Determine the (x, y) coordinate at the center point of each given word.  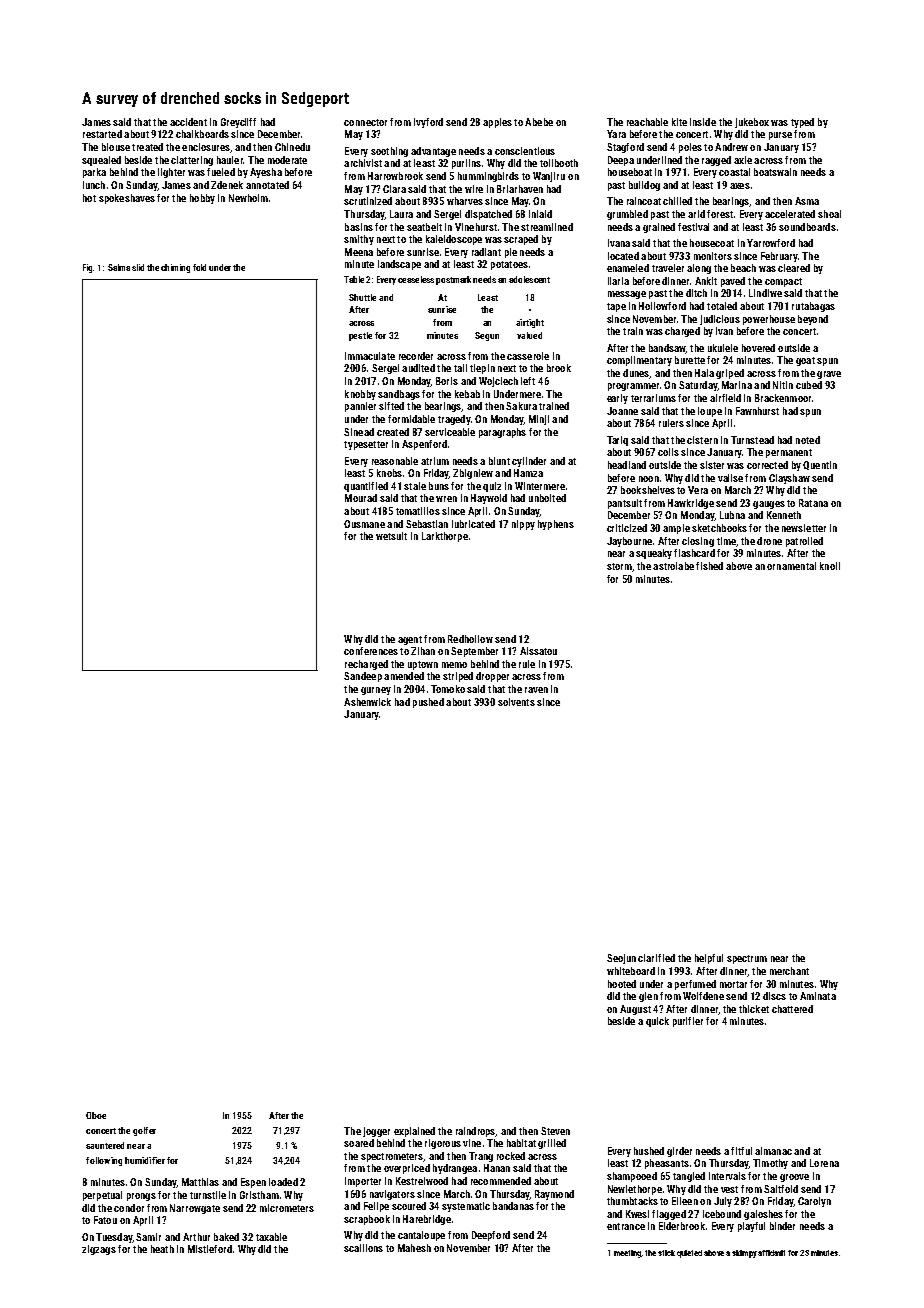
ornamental (791, 566)
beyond (813, 320)
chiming (175, 268)
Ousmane (364, 524)
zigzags (99, 1250)
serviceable (450, 432)
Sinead (359, 432)
